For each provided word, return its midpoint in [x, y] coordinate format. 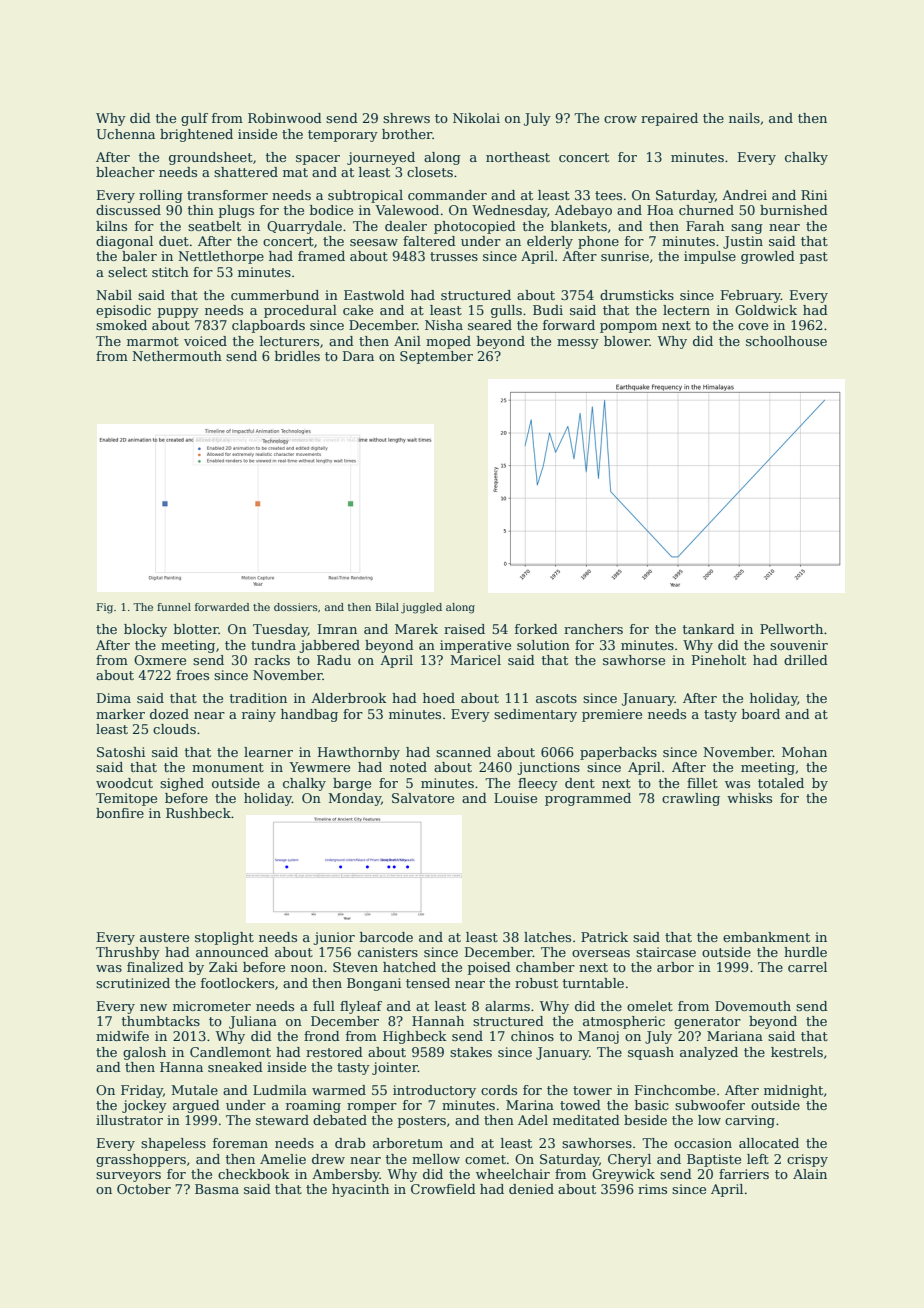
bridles [297, 356]
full [324, 1006]
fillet [702, 783]
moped [448, 342]
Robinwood [285, 118]
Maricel [475, 660]
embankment [766, 937]
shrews [406, 118]
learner [268, 752]
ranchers [593, 629]
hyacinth [360, 1190]
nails [744, 118]
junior [334, 938]
